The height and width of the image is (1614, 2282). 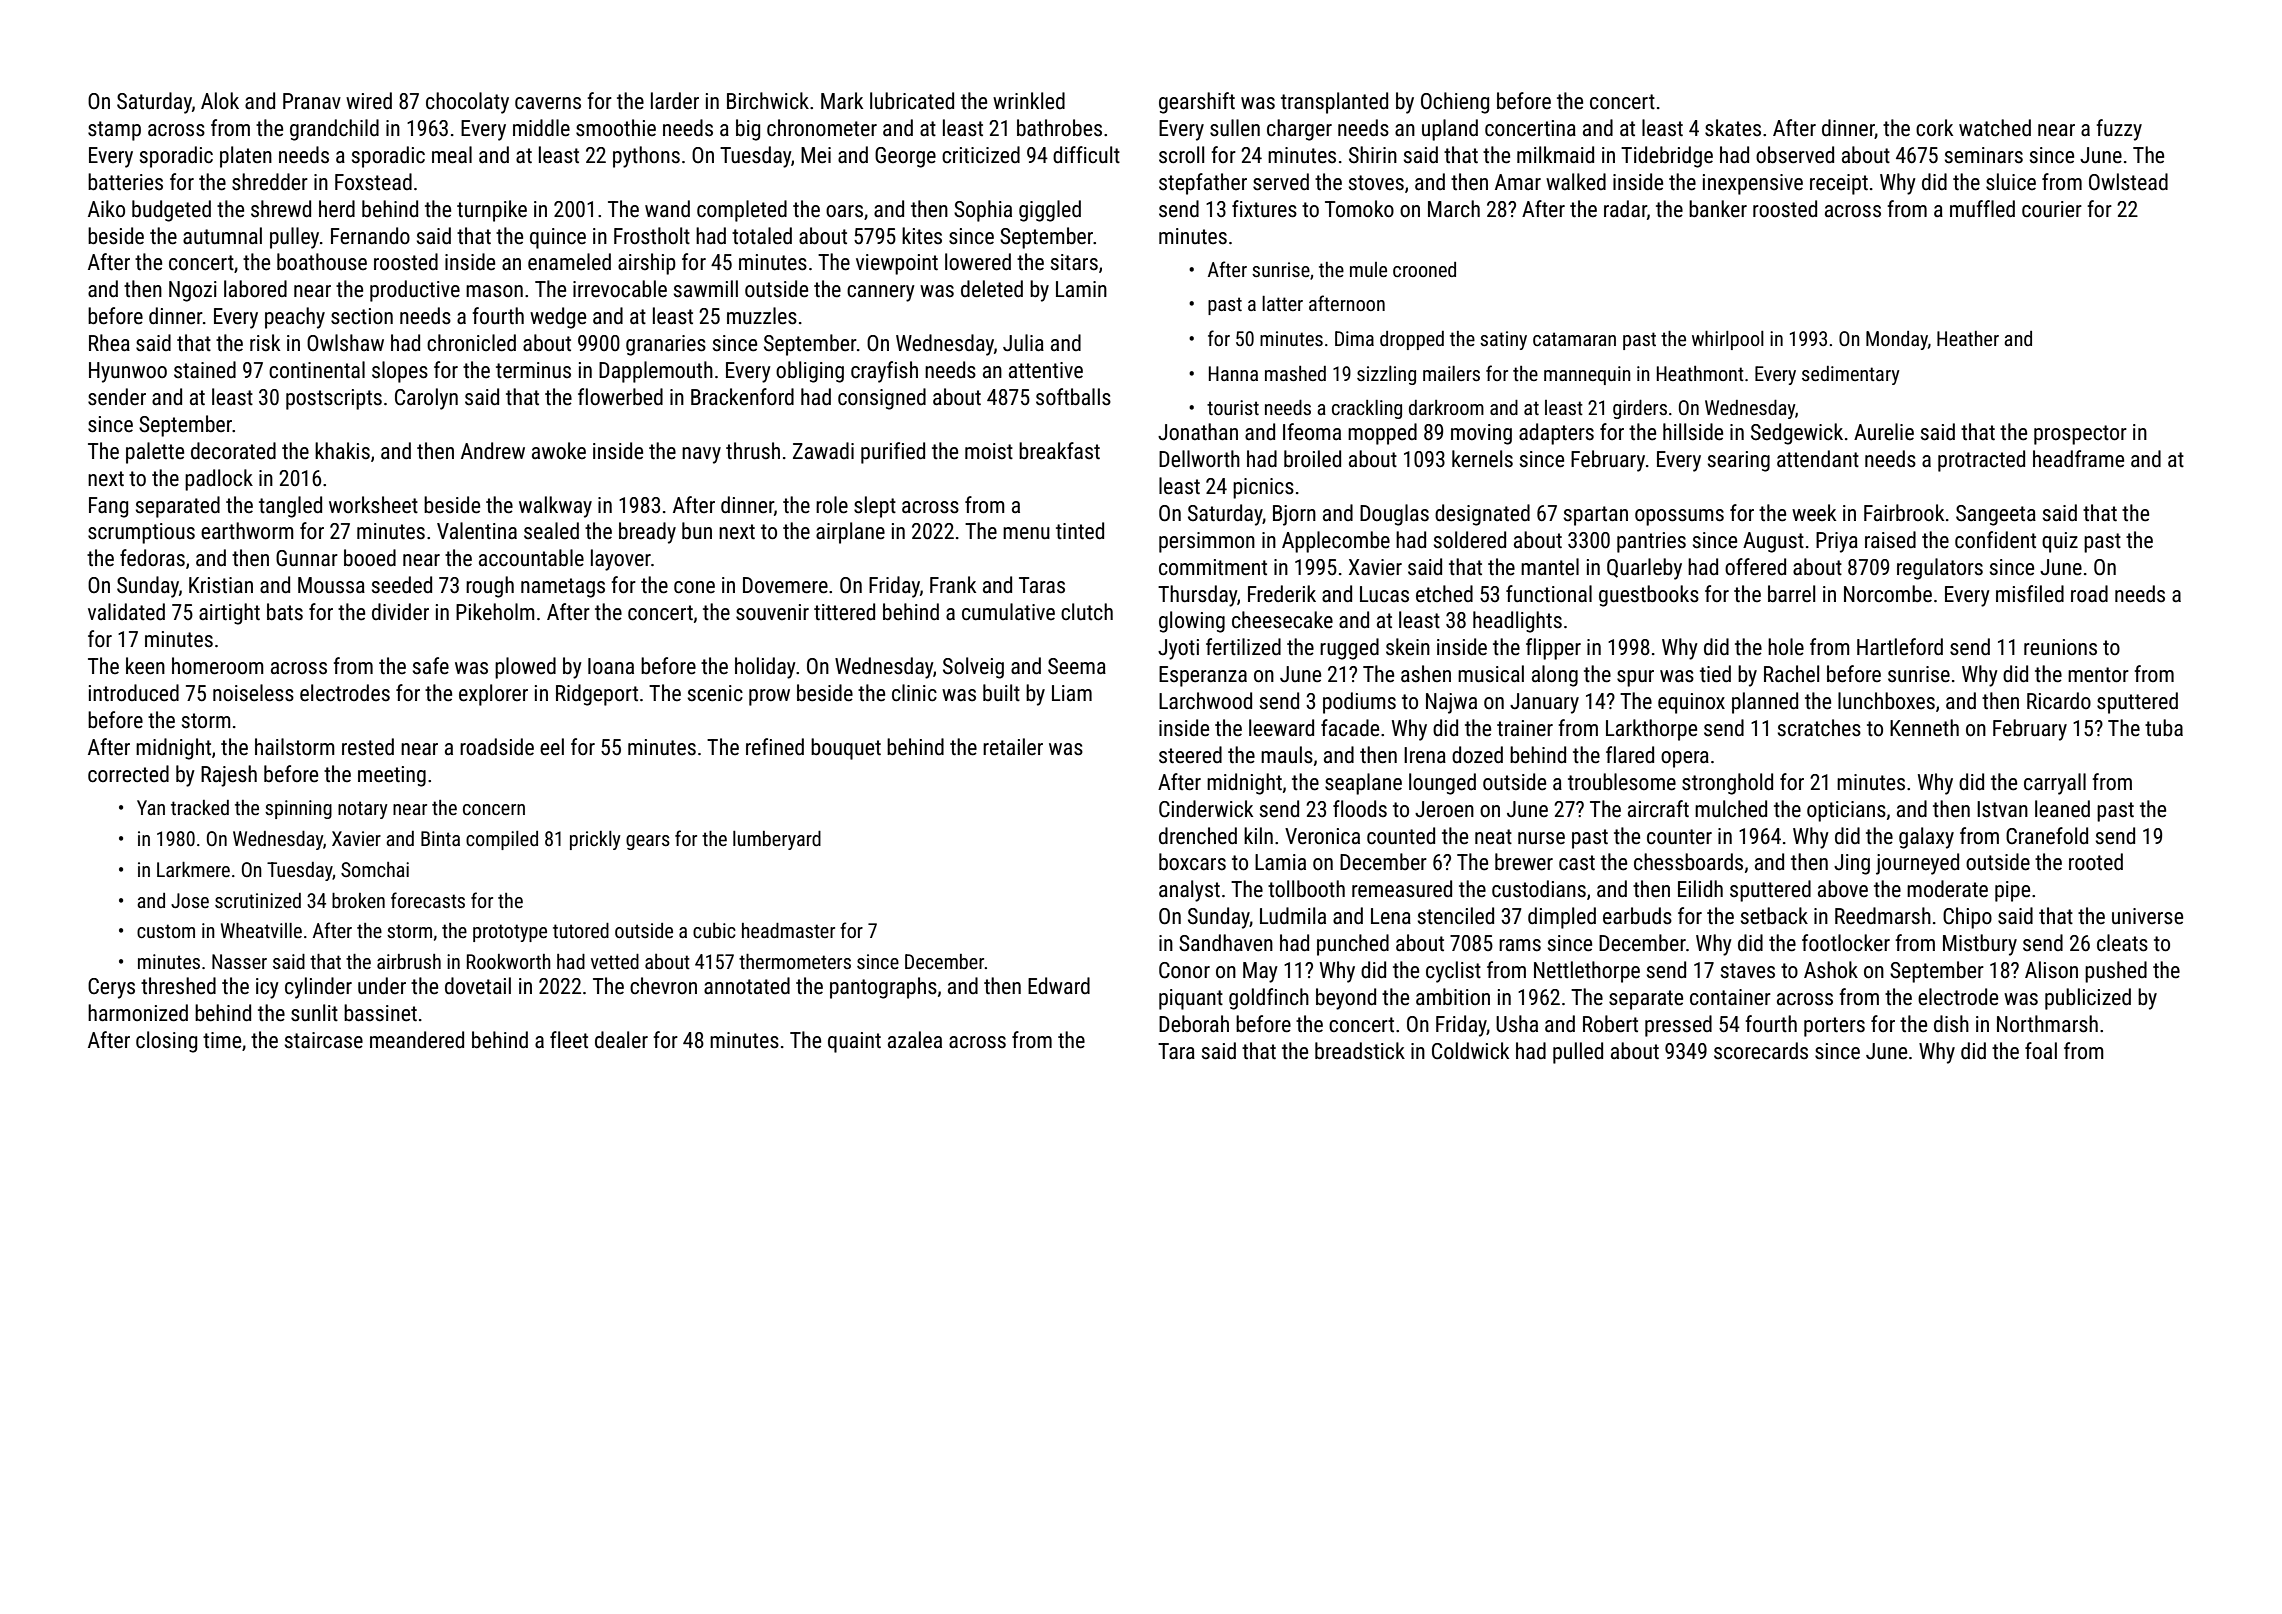 What do you see at coordinates (1235, 128) in the image?
I see `sullen` at bounding box center [1235, 128].
